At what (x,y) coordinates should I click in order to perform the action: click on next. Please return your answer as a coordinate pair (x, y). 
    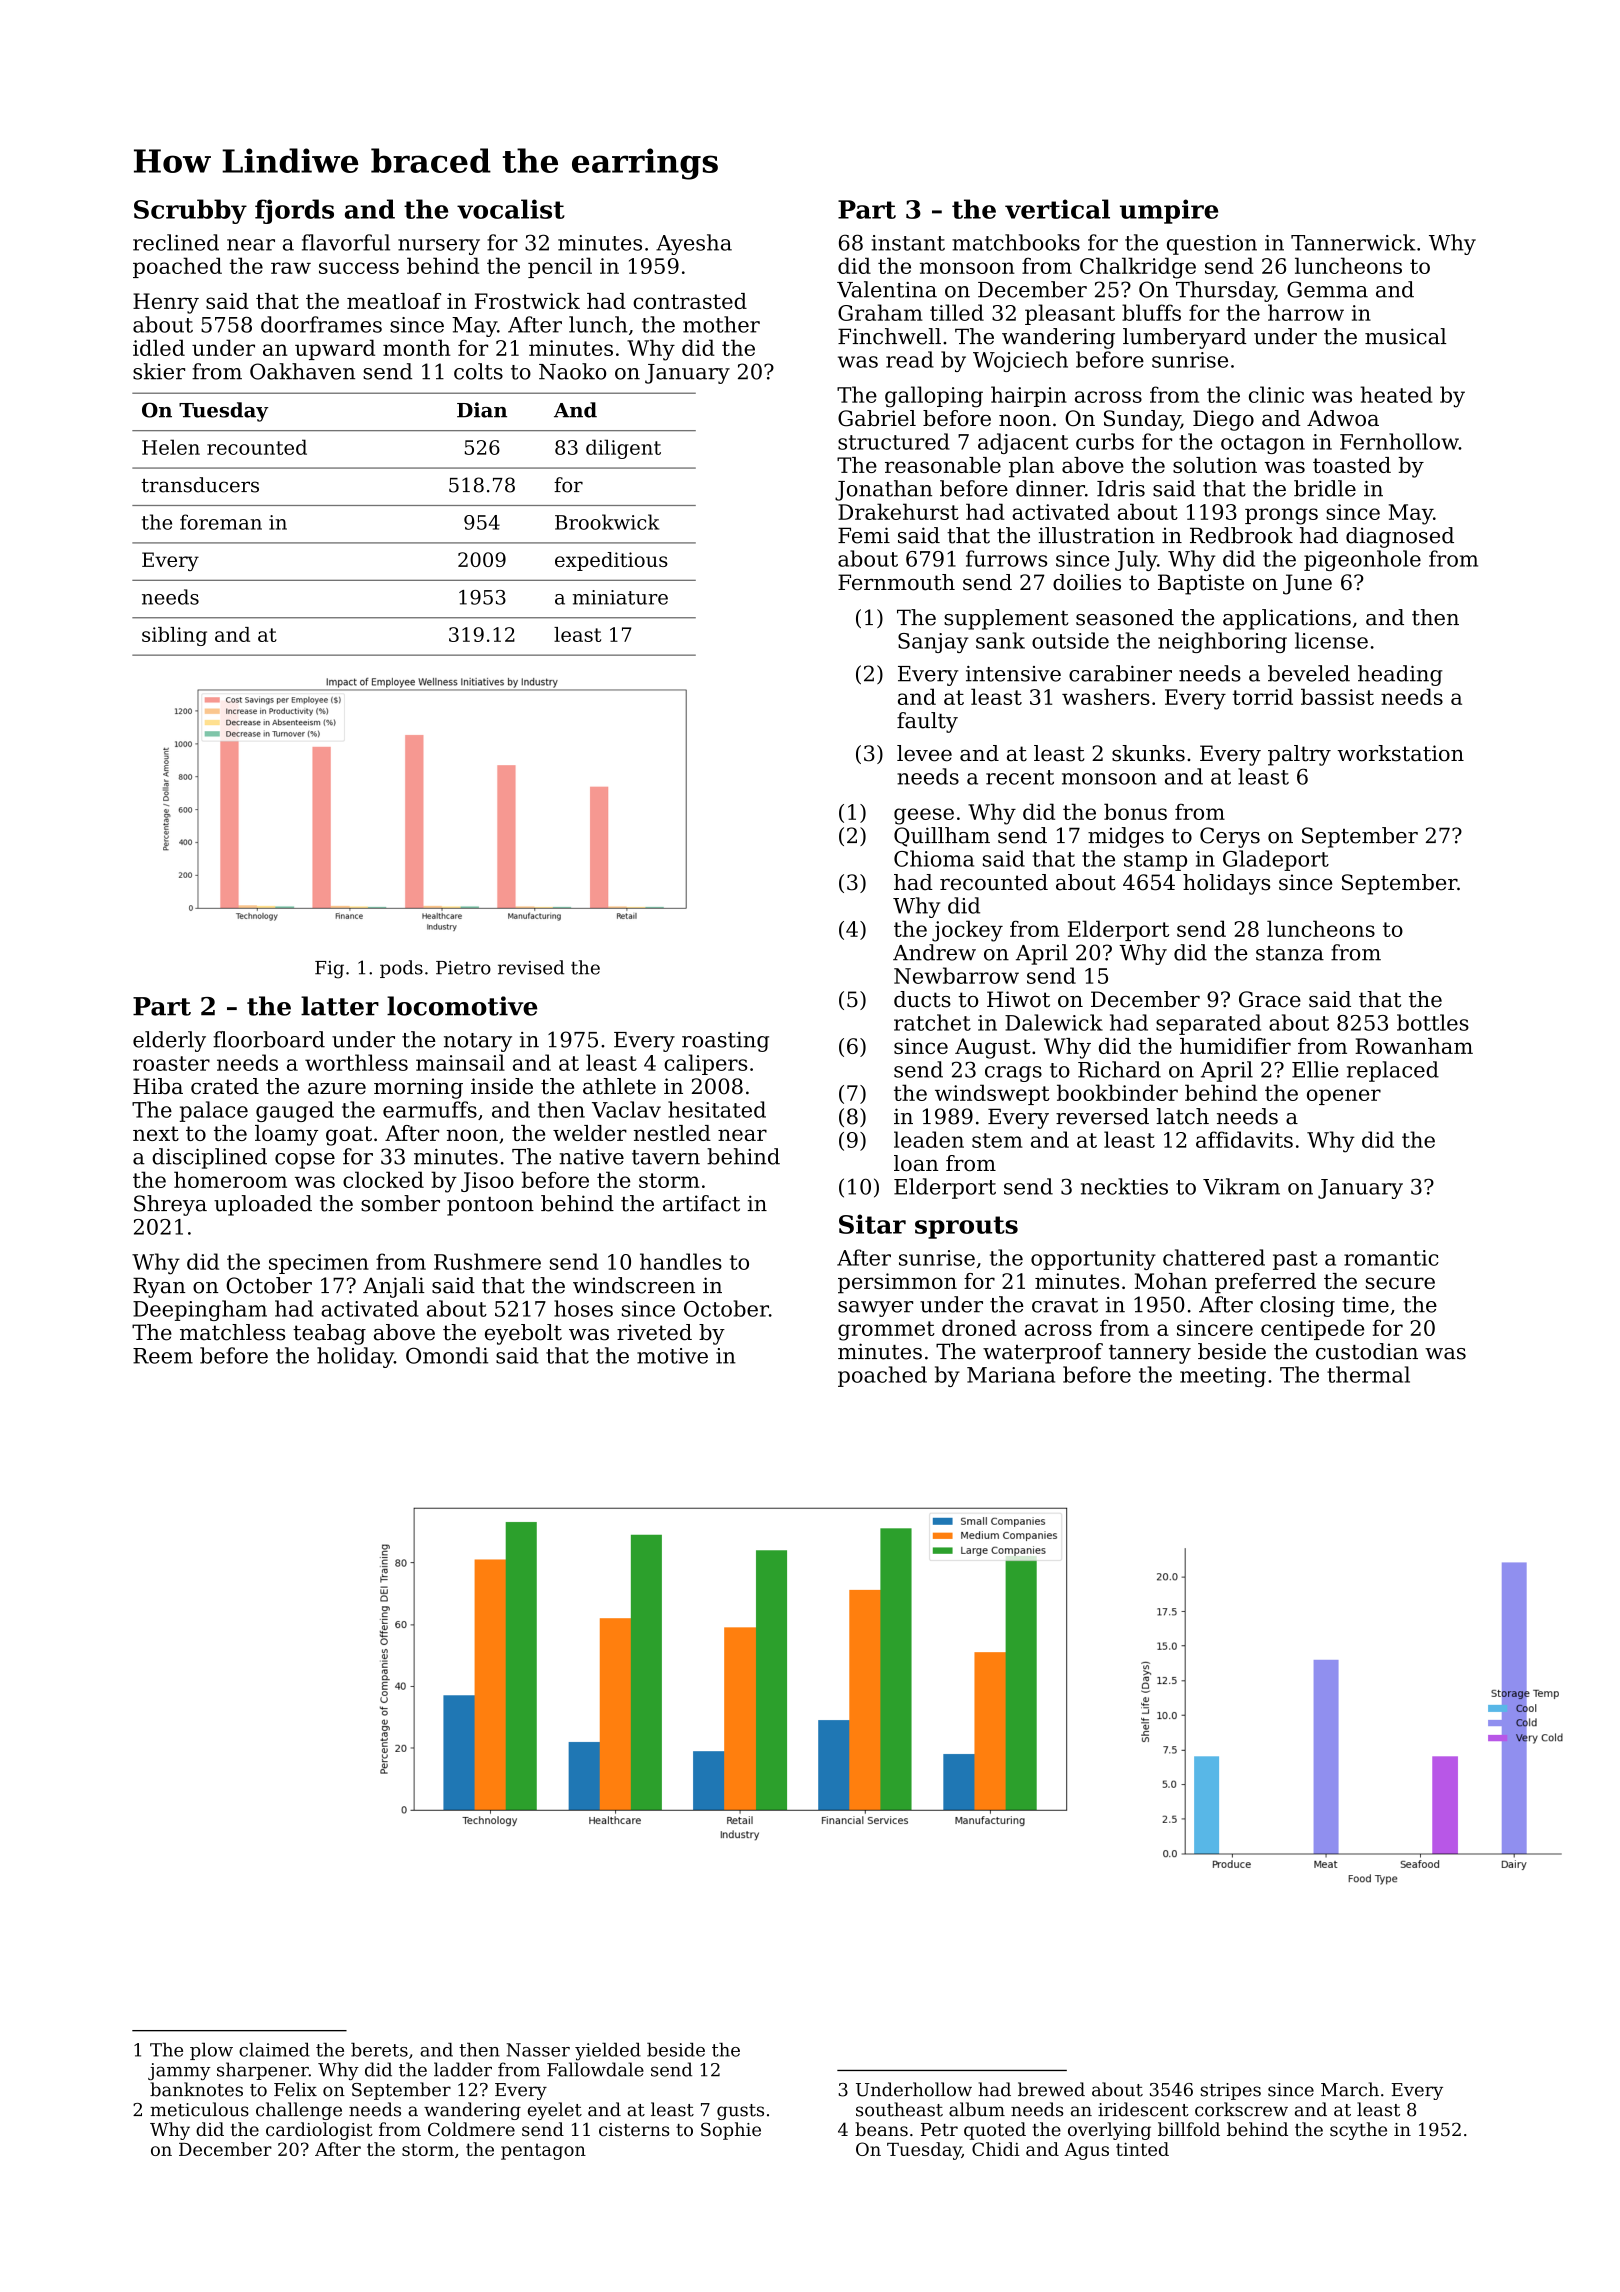
    Looking at the image, I should click on (156, 1133).
